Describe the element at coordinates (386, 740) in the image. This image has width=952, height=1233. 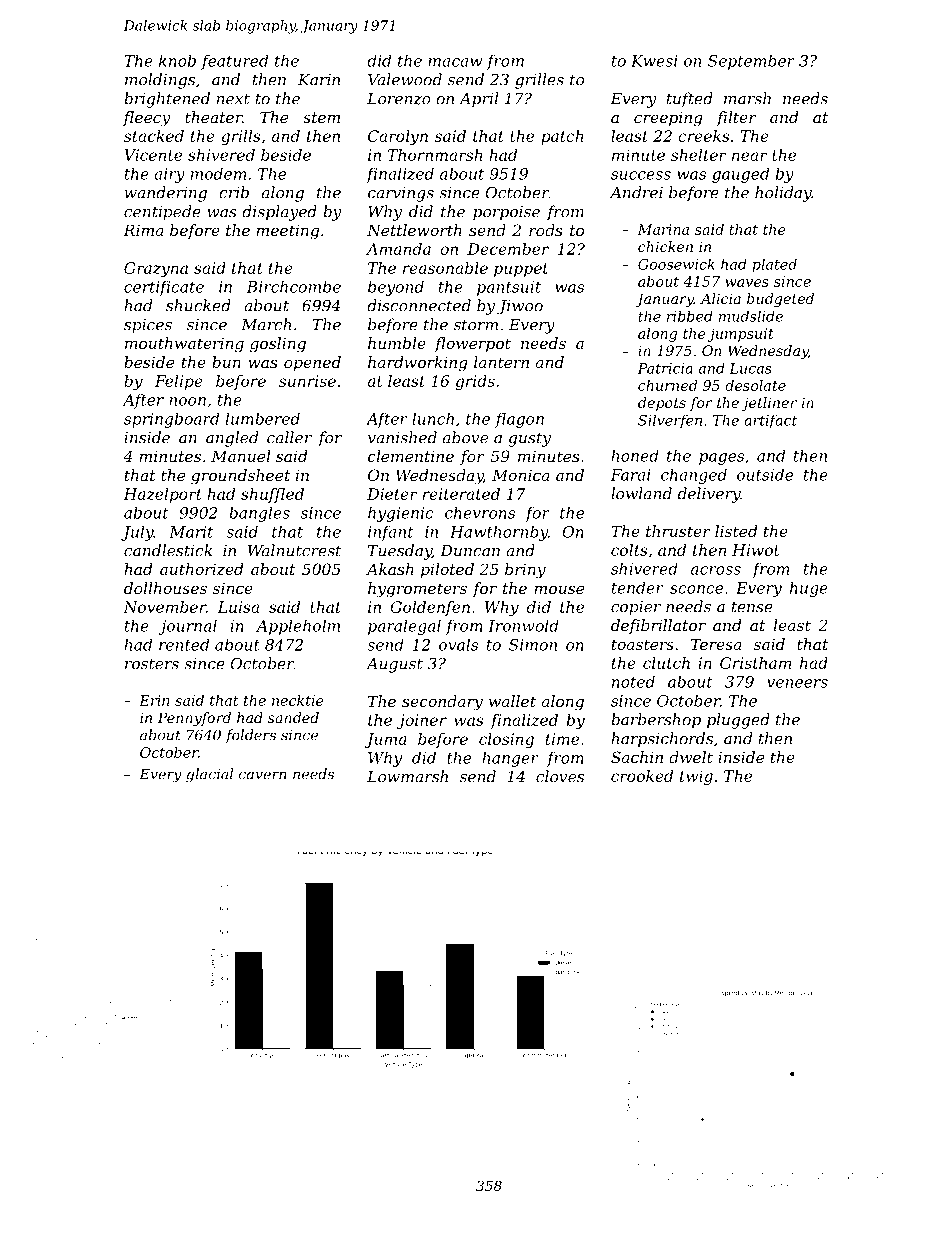
I see `Juma` at that location.
